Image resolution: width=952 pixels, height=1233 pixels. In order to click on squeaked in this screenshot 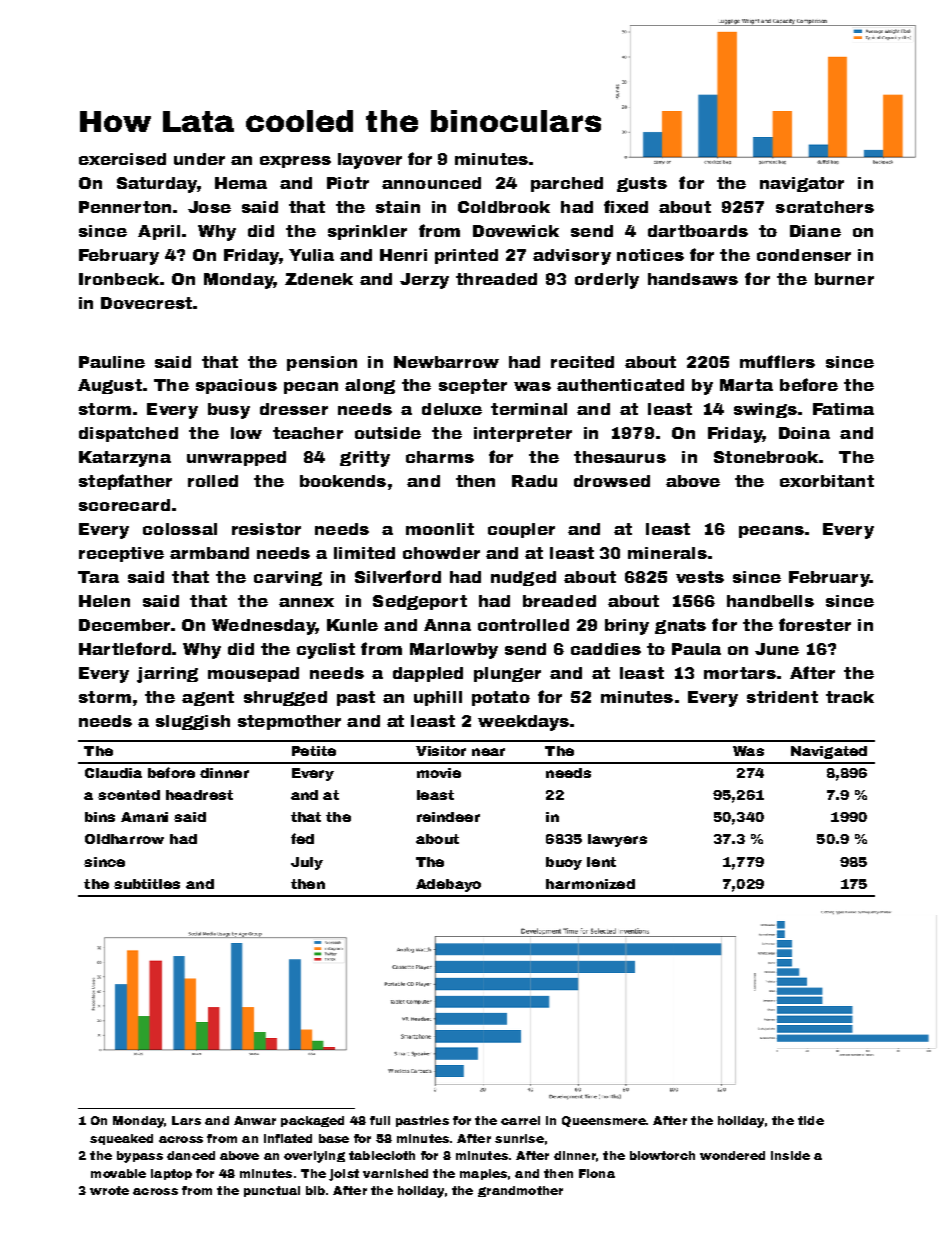, I will do `click(121, 1139)`.
